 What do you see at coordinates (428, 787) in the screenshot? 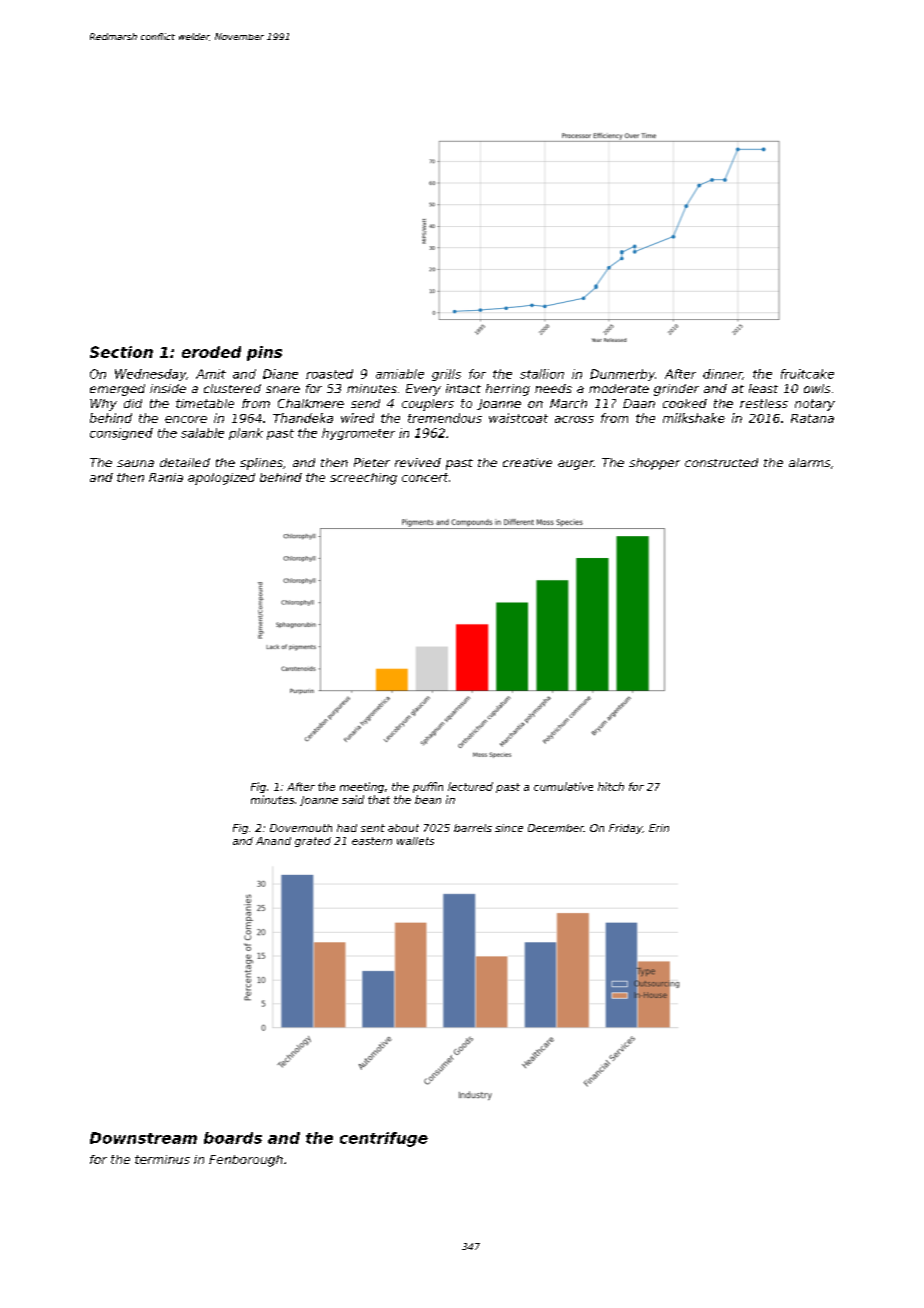
I see `puffin` at bounding box center [428, 787].
